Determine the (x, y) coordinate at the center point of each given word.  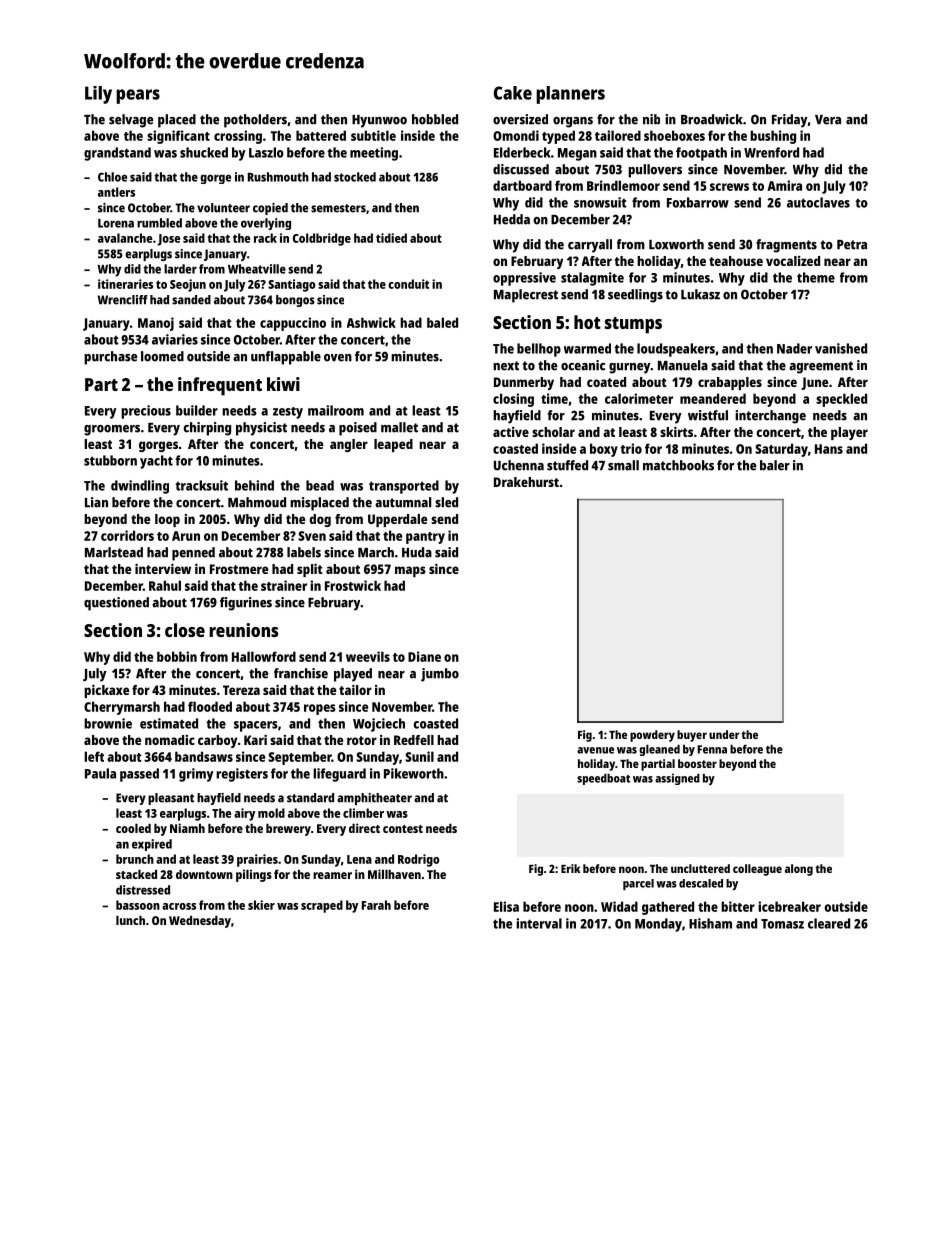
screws (729, 187)
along (799, 870)
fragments (786, 246)
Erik (570, 868)
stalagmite (592, 279)
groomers (112, 430)
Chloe (112, 177)
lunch (130, 920)
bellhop (539, 350)
